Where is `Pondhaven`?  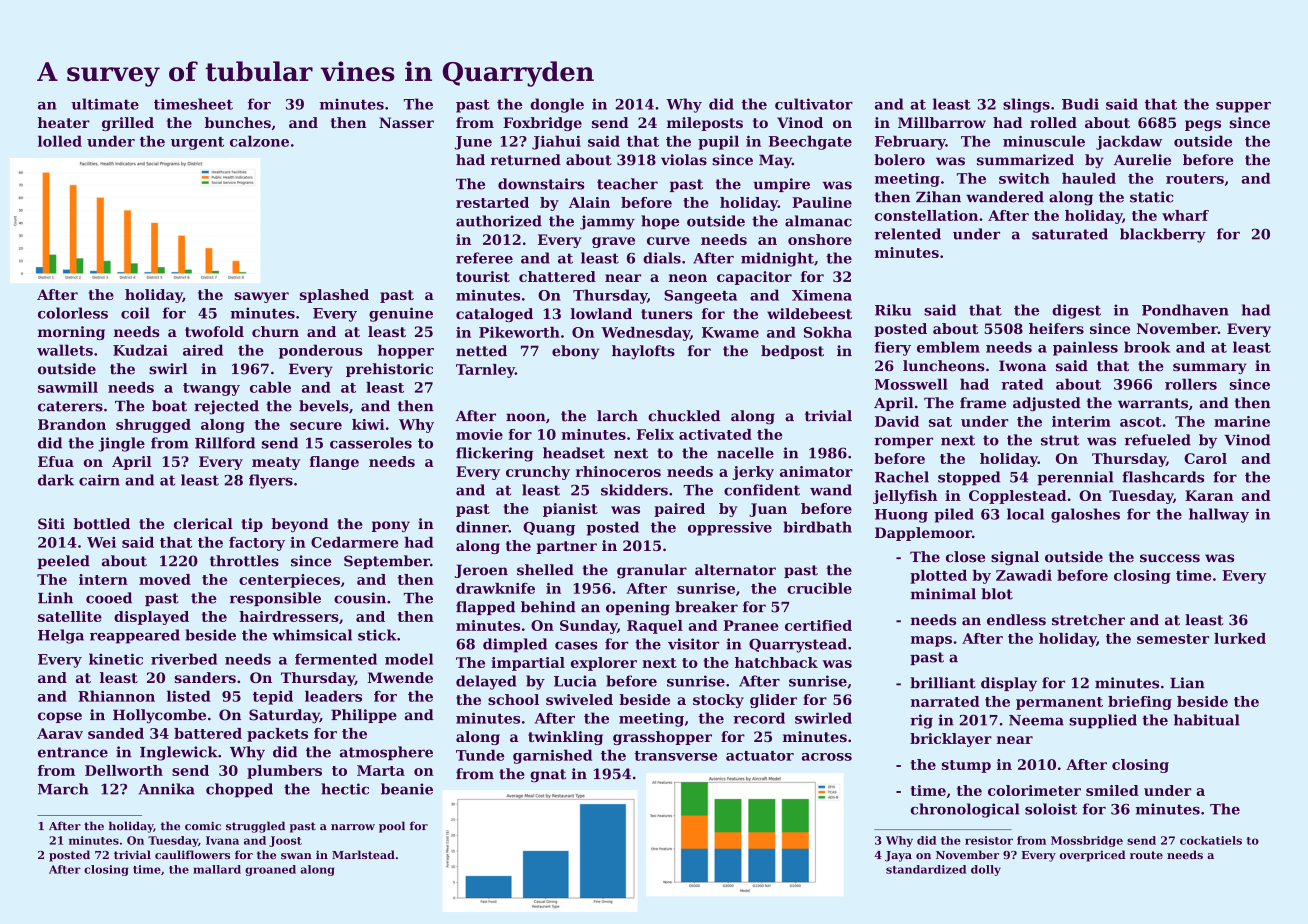
Pondhaven is located at coordinates (1185, 310).
